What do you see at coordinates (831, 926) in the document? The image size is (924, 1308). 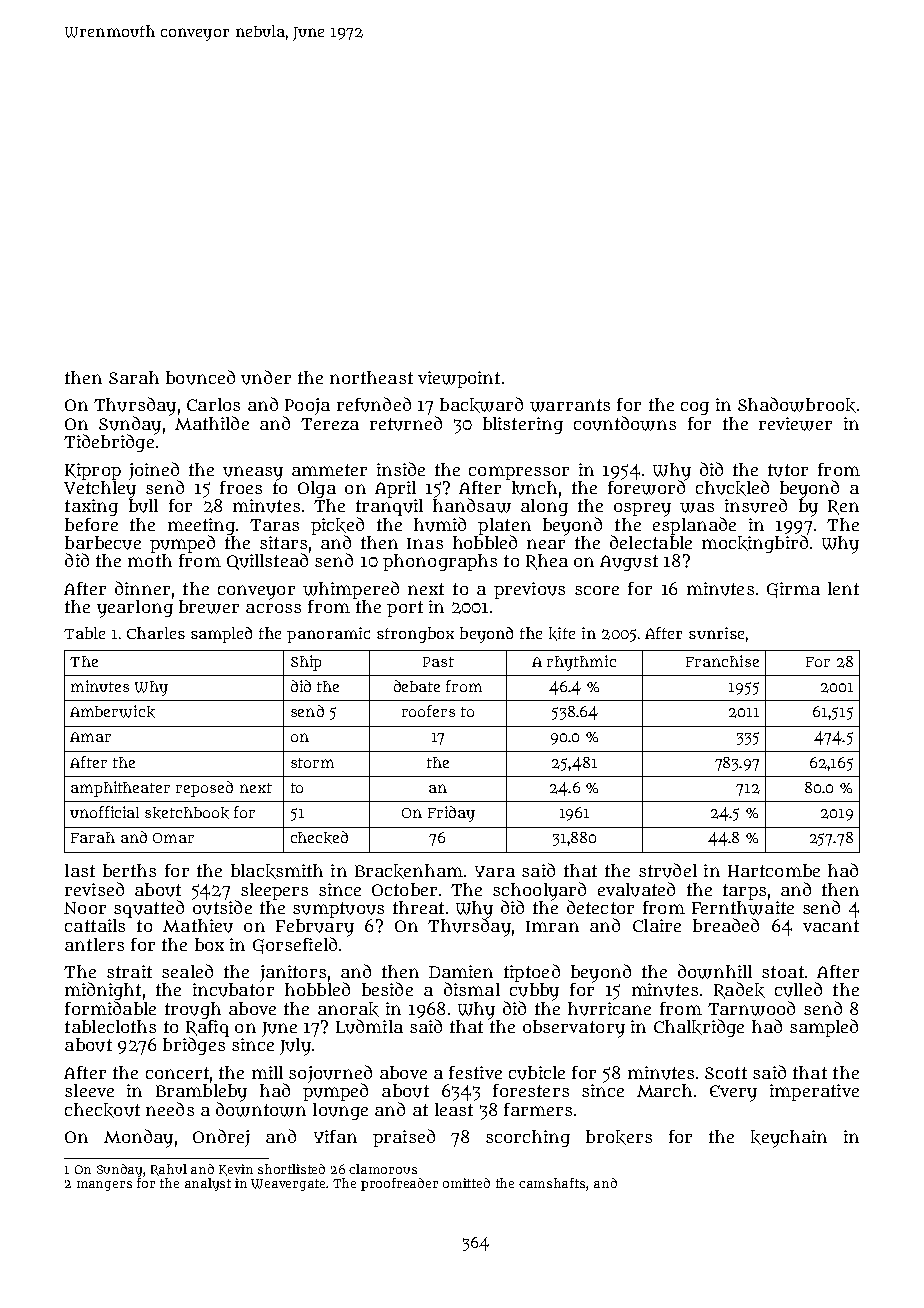 I see `vacant` at bounding box center [831, 926].
